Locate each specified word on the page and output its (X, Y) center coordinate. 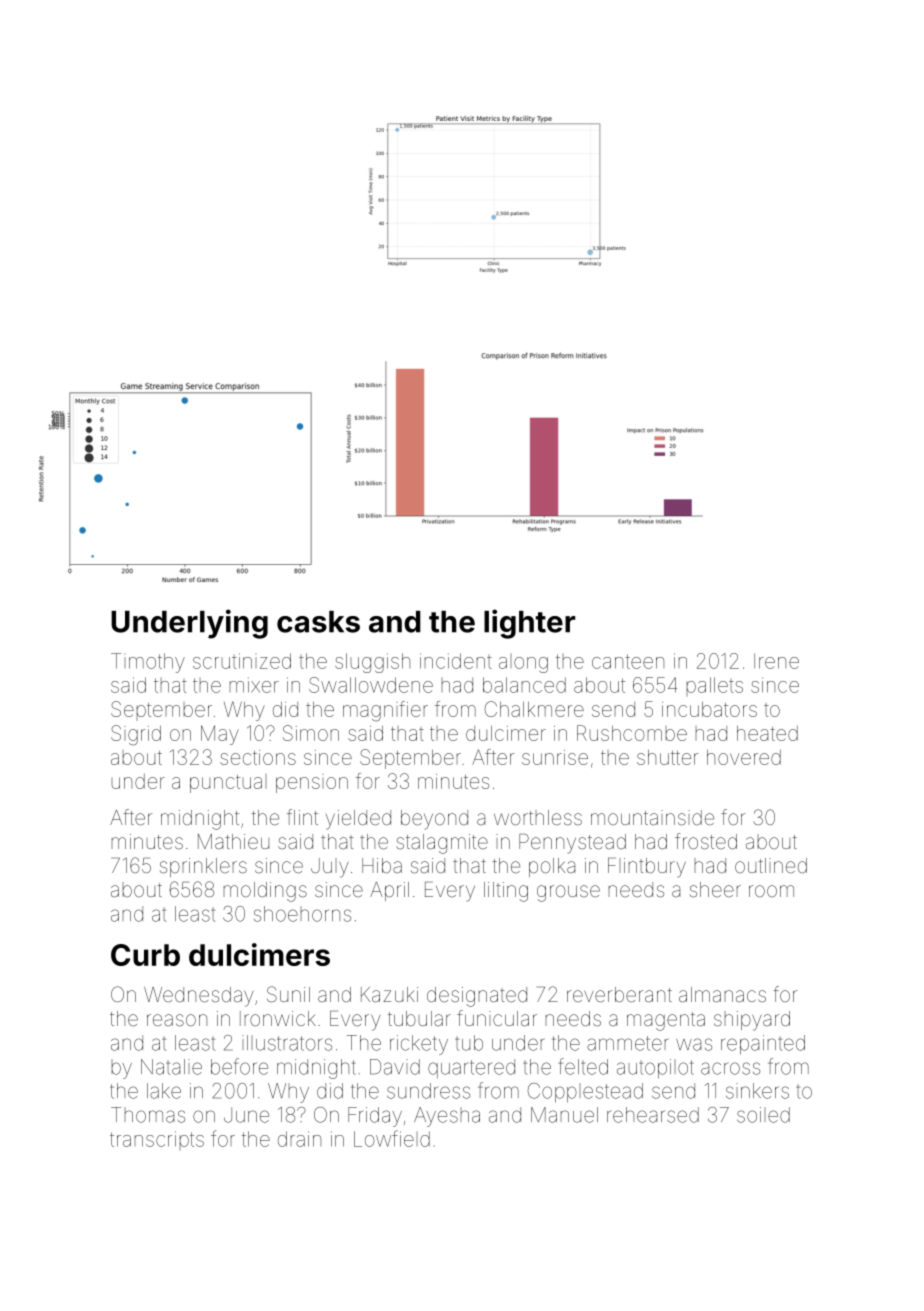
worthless (538, 817)
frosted (706, 841)
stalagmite (442, 844)
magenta (666, 1021)
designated (477, 997)
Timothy (148, 663)
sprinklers (203, 867)
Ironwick (278, 1018)
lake (164, 1091)
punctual (228, 783)
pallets (715, 686)
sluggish (372, 663)
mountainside (652, 817)
